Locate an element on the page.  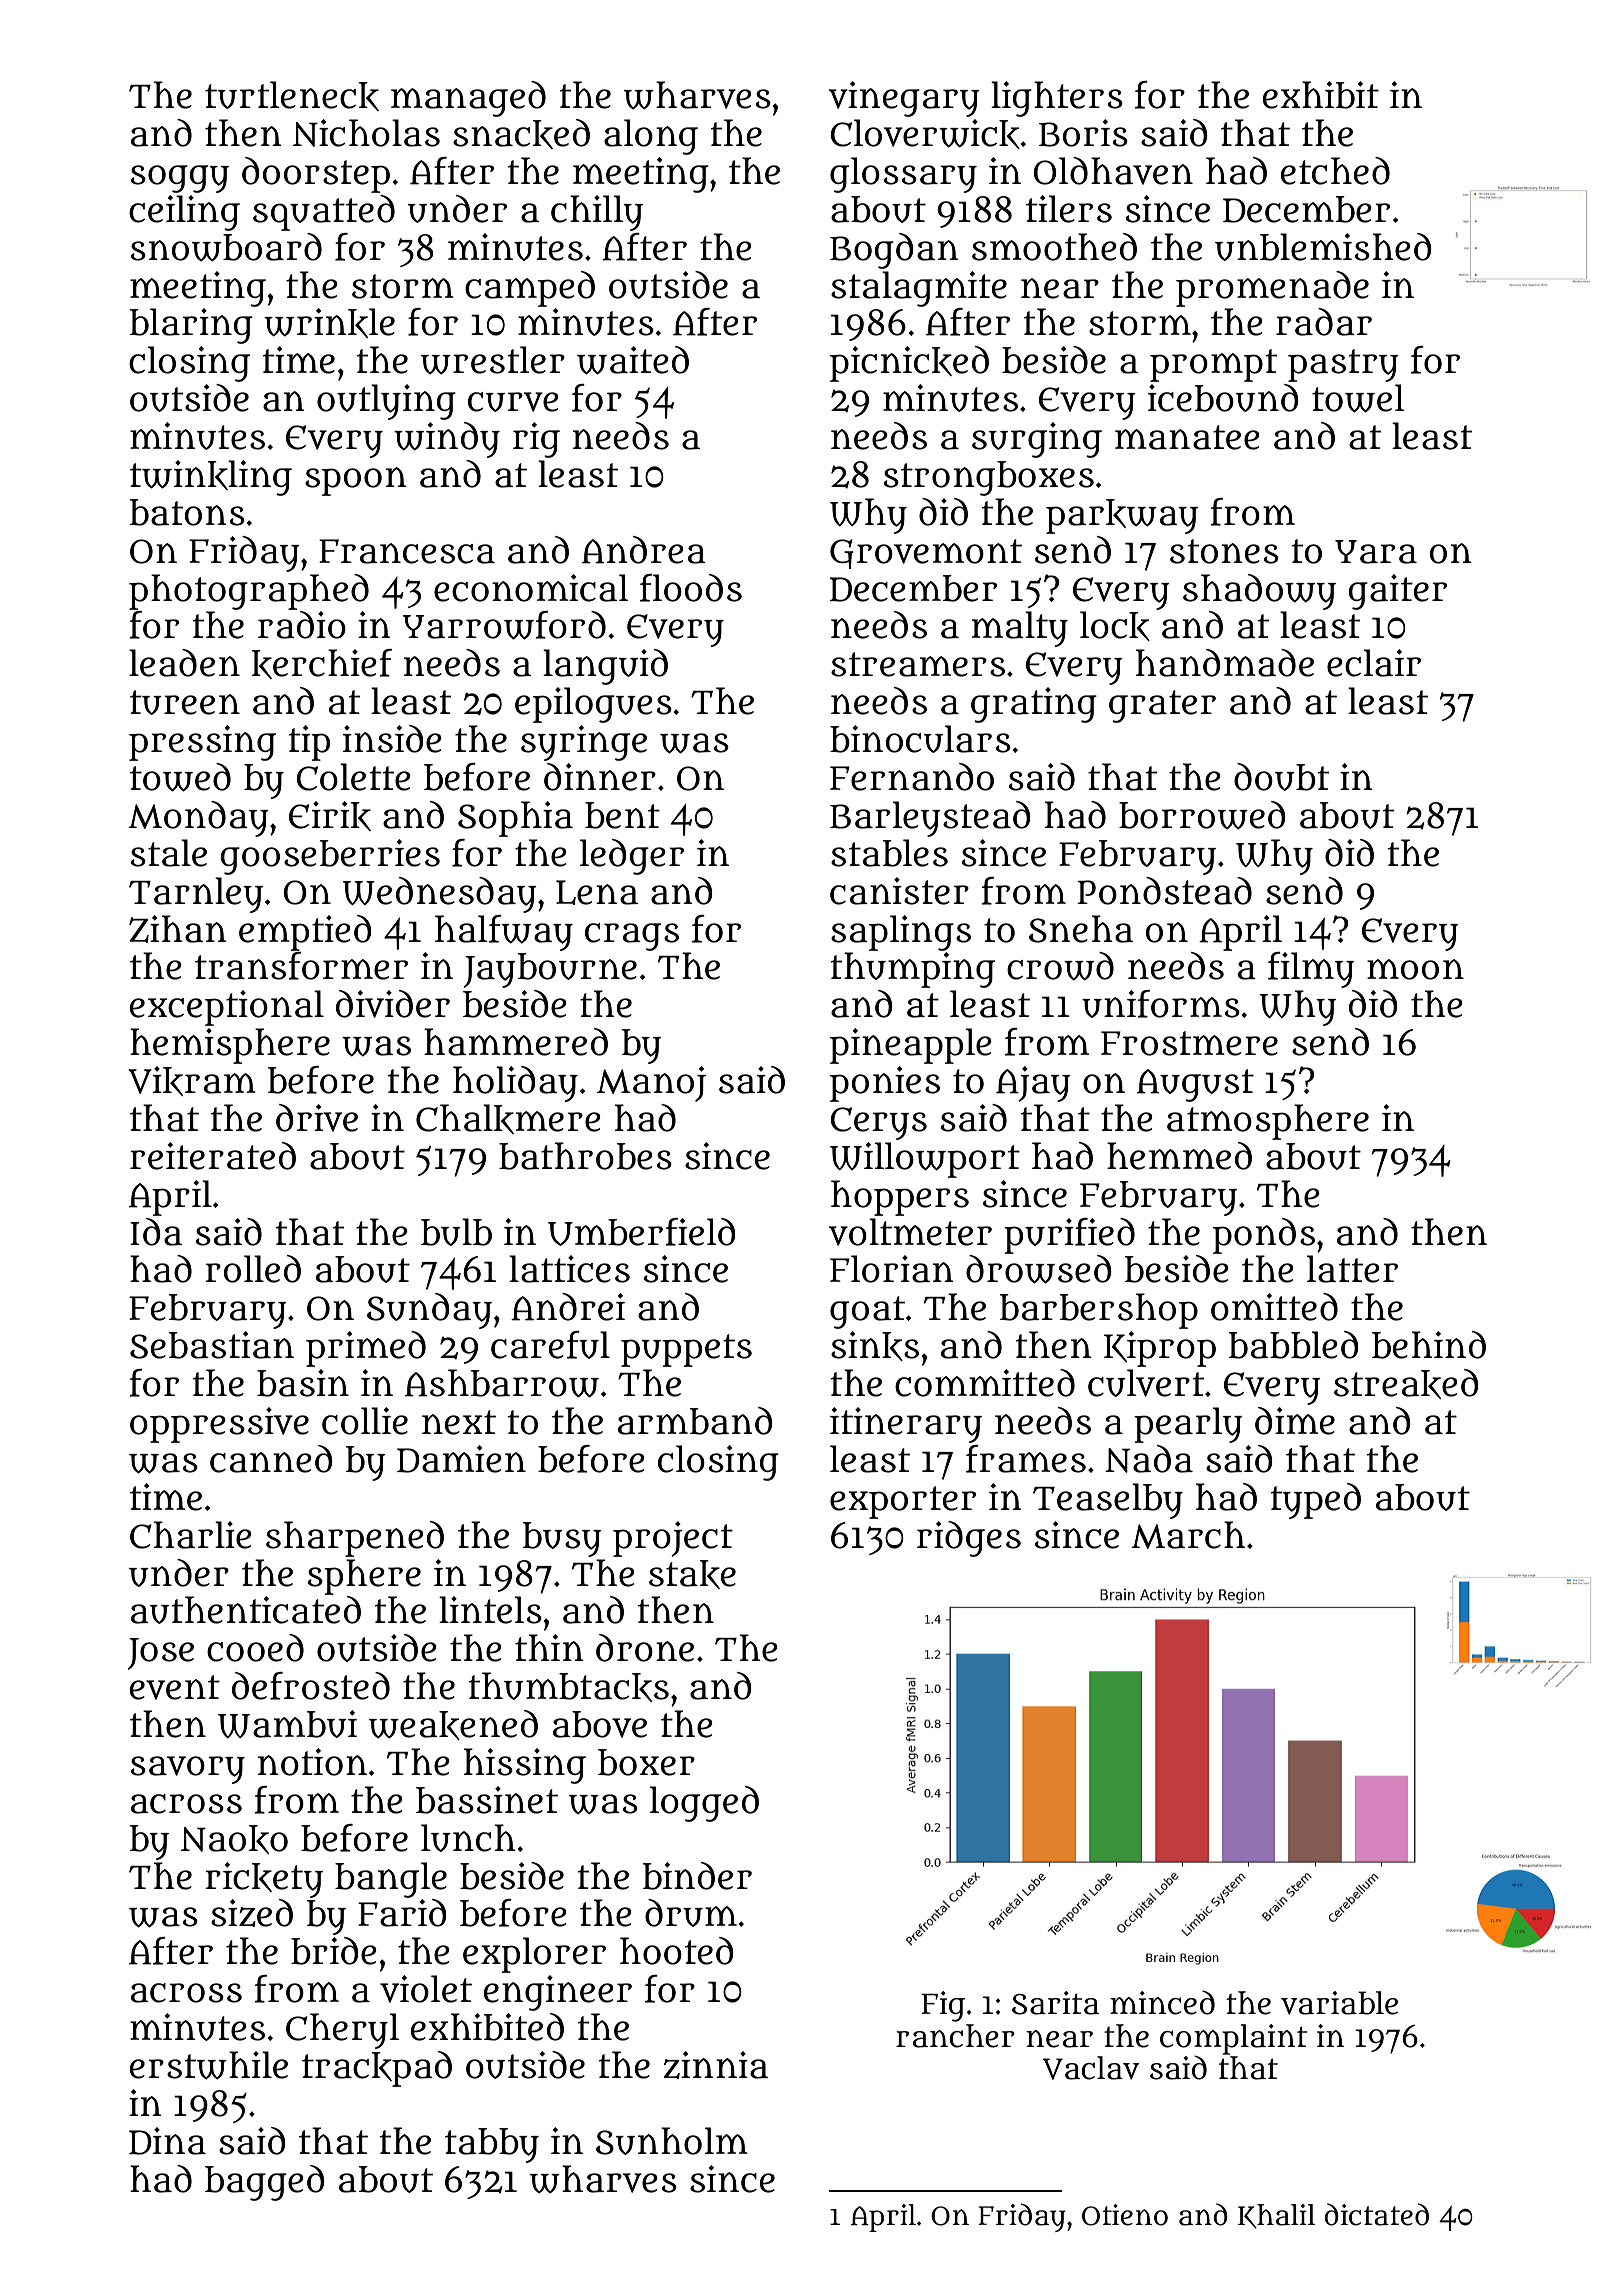
ponies is located at coordinates (885, 1084).
